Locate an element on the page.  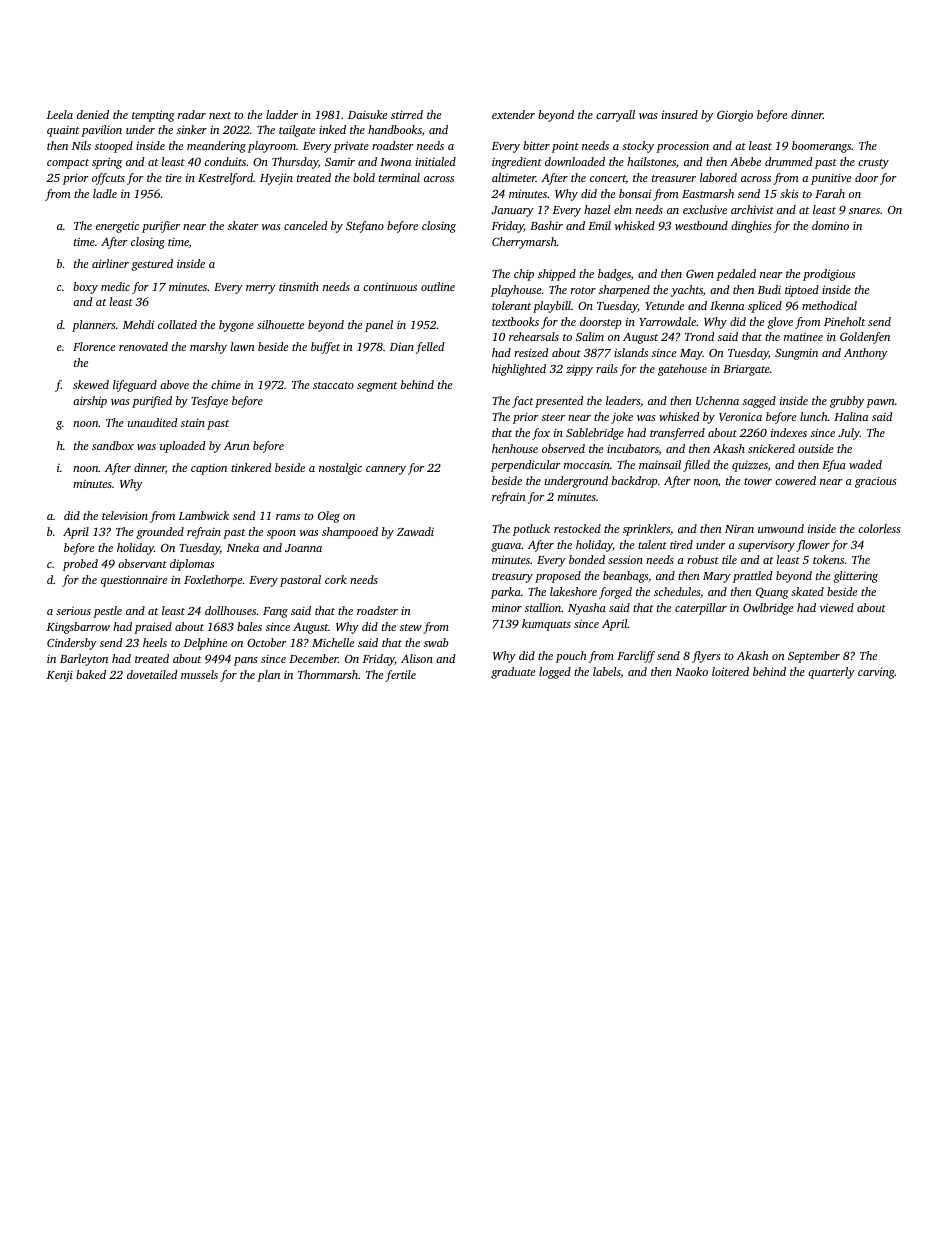
denied is located at coordinates (93, 114).
